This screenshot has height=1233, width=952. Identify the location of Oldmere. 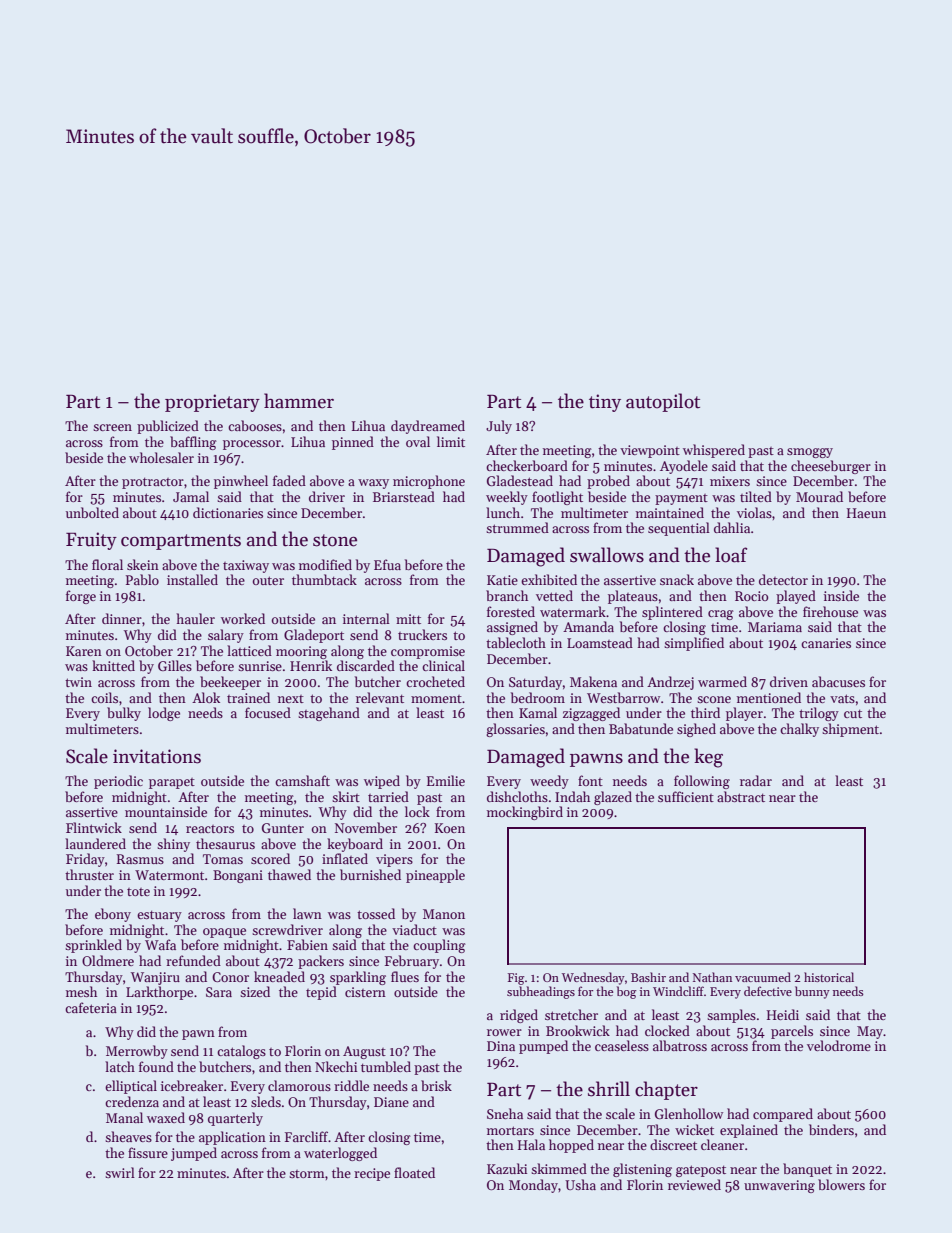
(108, 960).
